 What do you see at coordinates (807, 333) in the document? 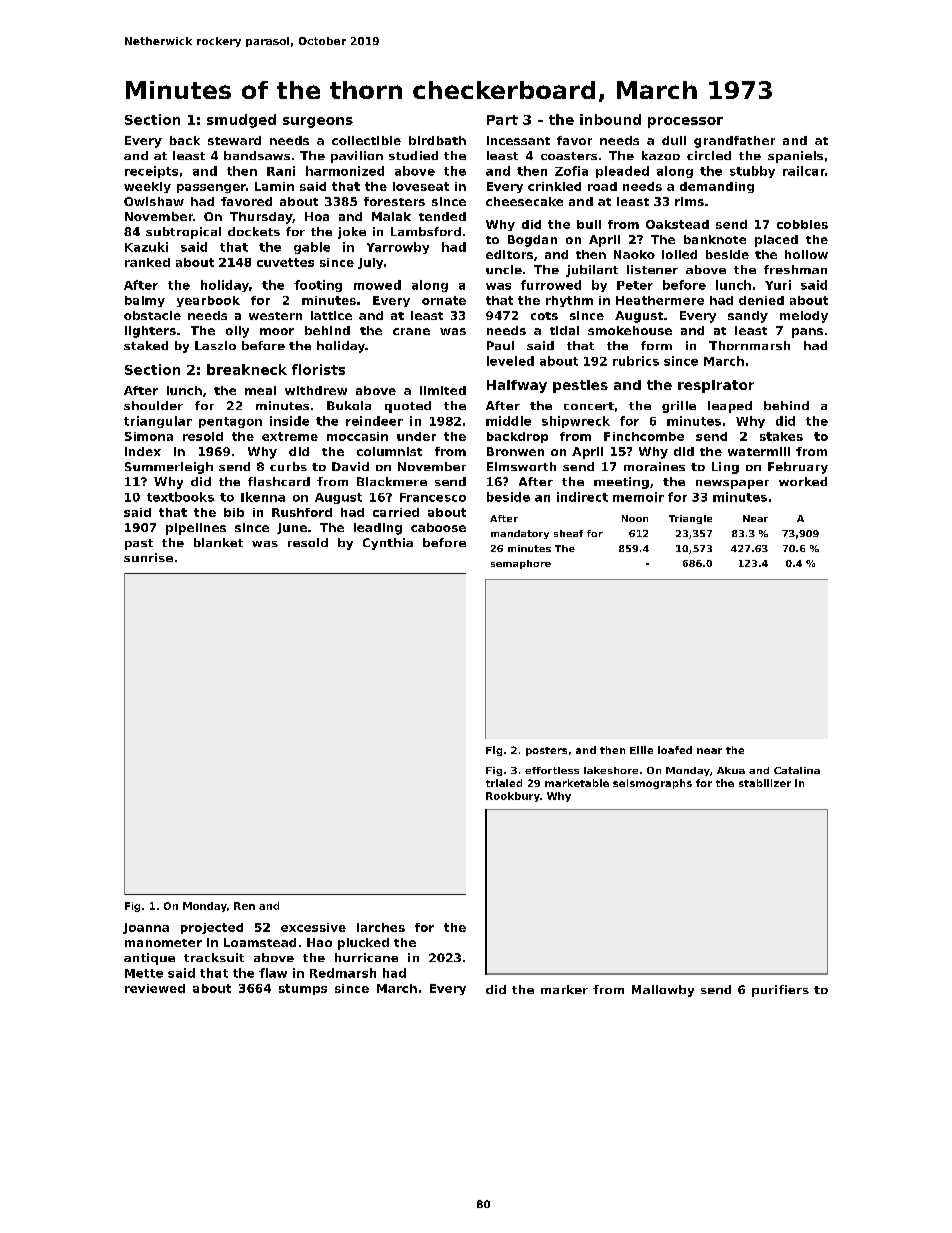
I see `pans` at bounding box center [807, 333].
